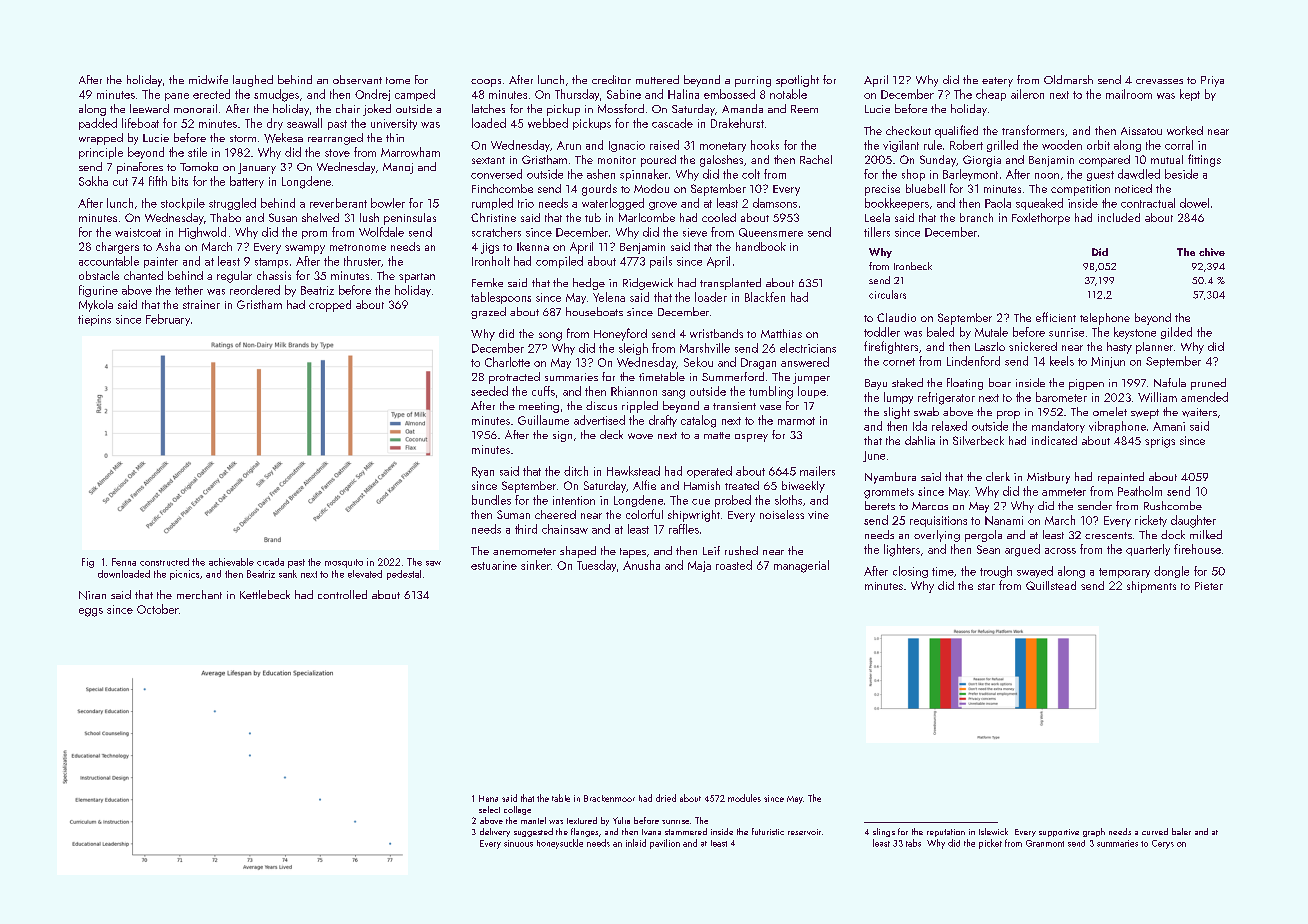 This screenshot has height=924, width=1308. What do you see at coordinates (1054, 440) in the screenshot?
I see `indicated` at bounding box center [1054, 440].
